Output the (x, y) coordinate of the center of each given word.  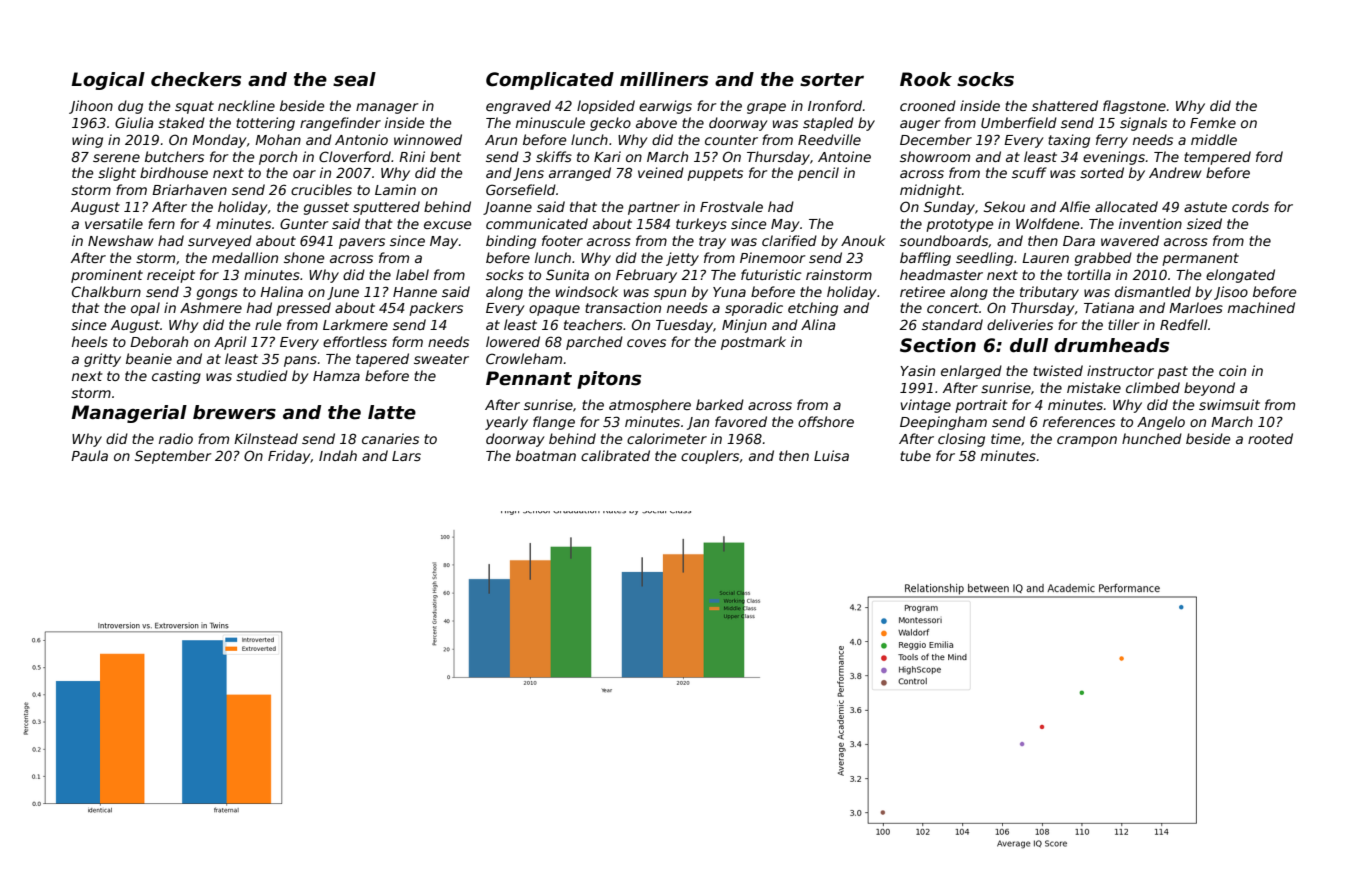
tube (915, 455)
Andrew (1175, 172)
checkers (196, 79)
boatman (546, 455)
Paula (89, 455)
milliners (664, 79)
